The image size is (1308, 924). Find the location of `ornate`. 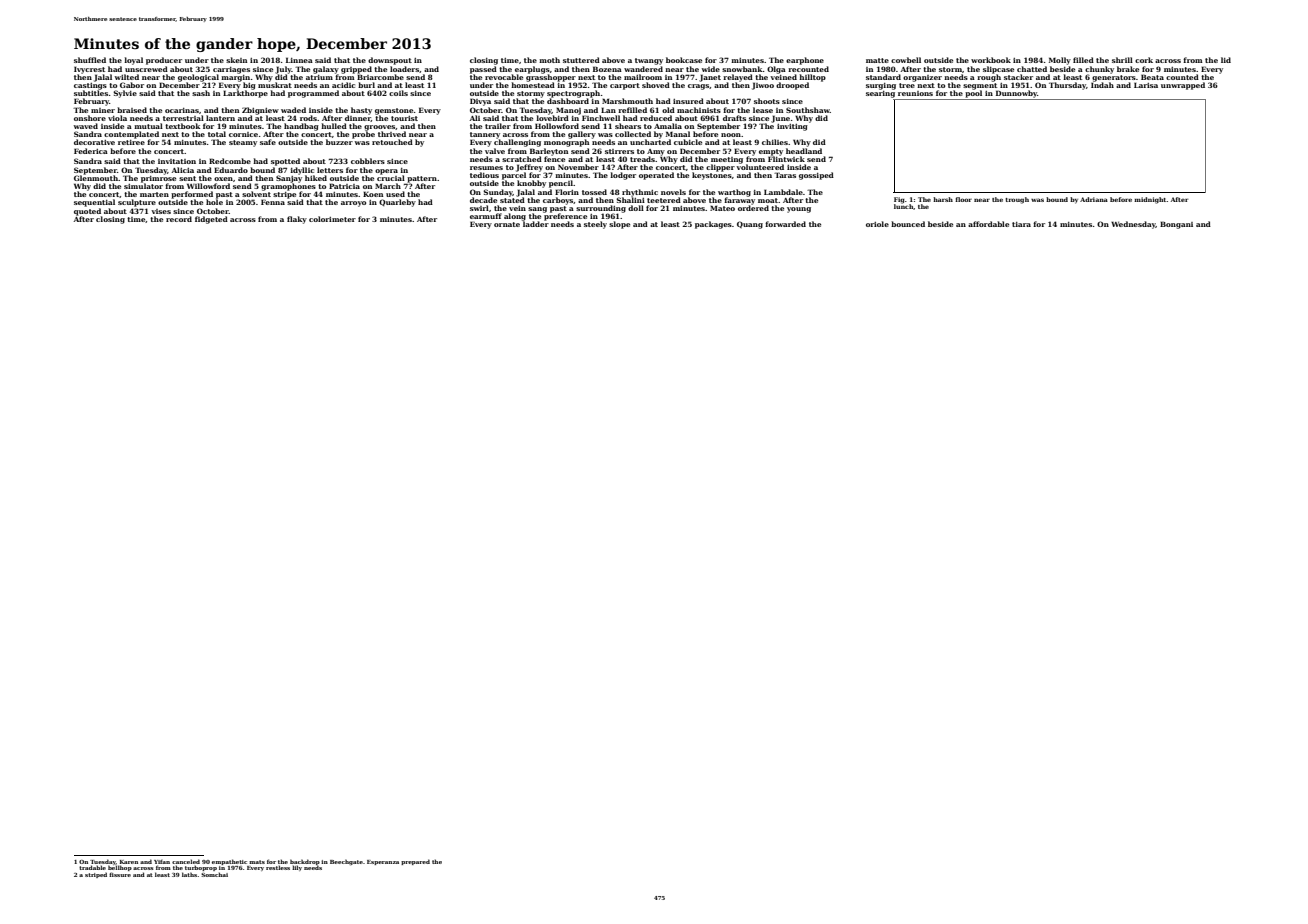

ornate is located at coordinates (507, 224).
